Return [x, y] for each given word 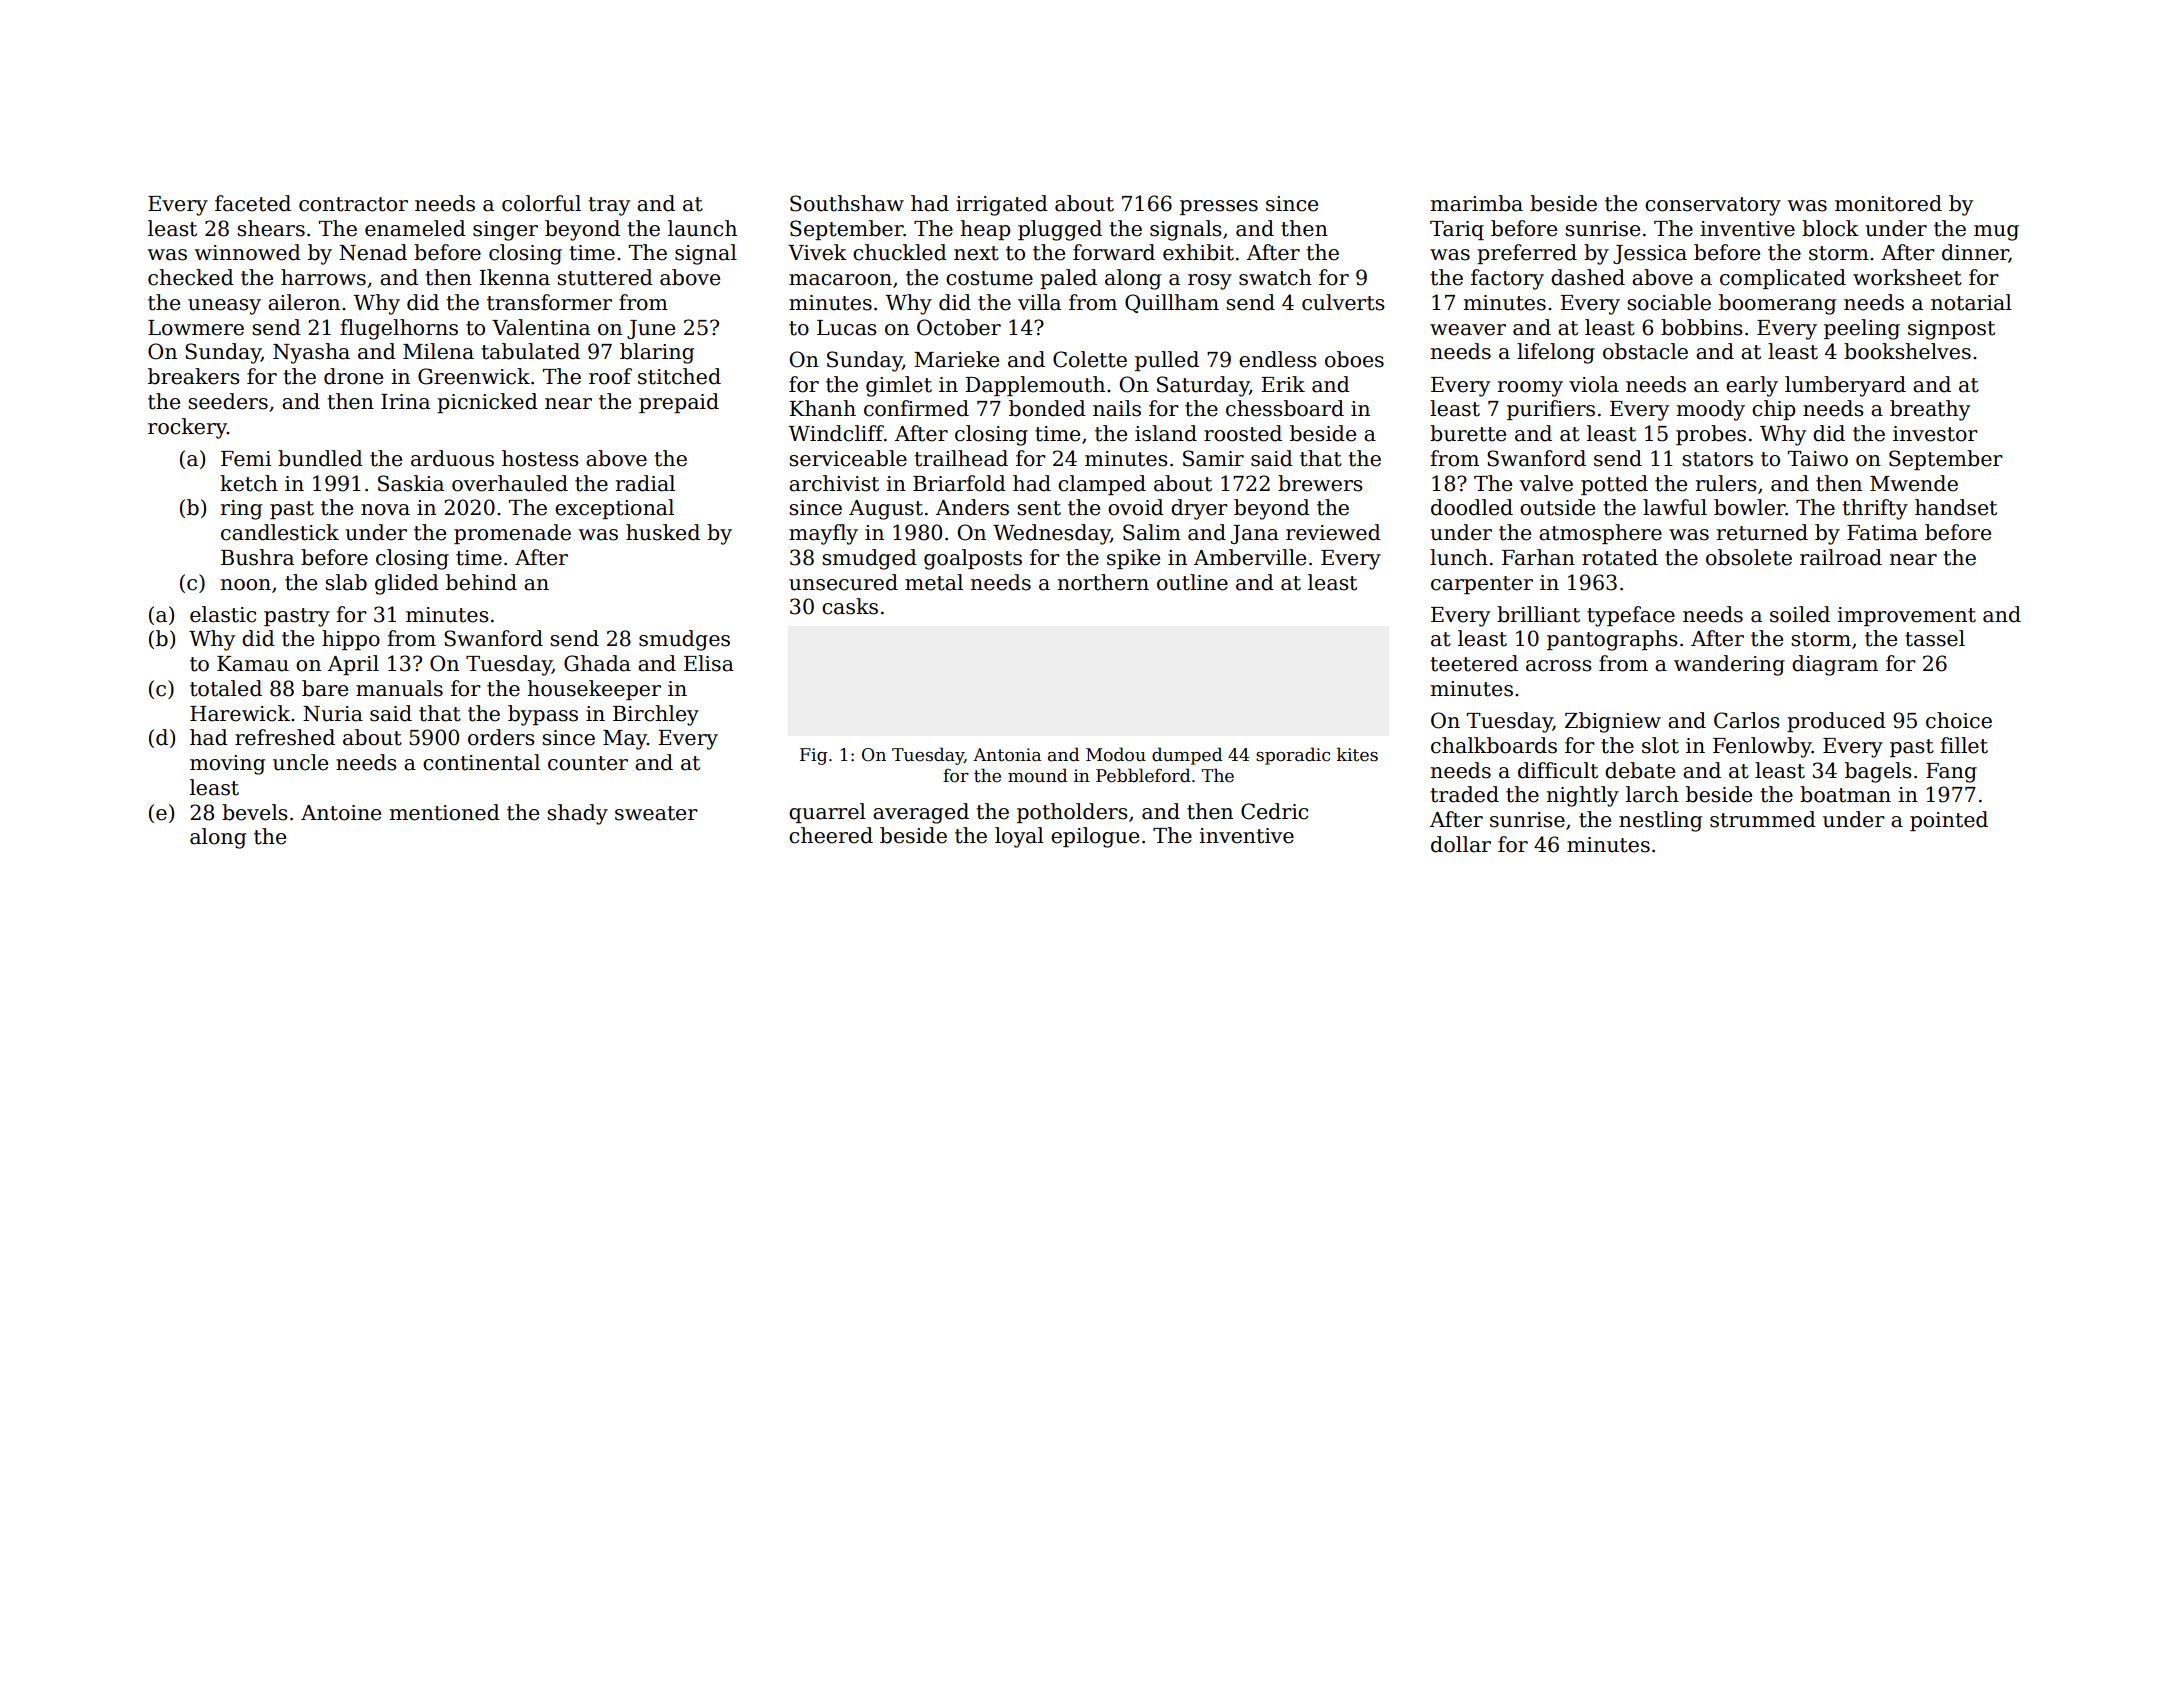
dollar [1461, 844]
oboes [1354, 359]
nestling [1660, 821]
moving [227, 765]
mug [1996, 233]
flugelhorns [399, 329]
